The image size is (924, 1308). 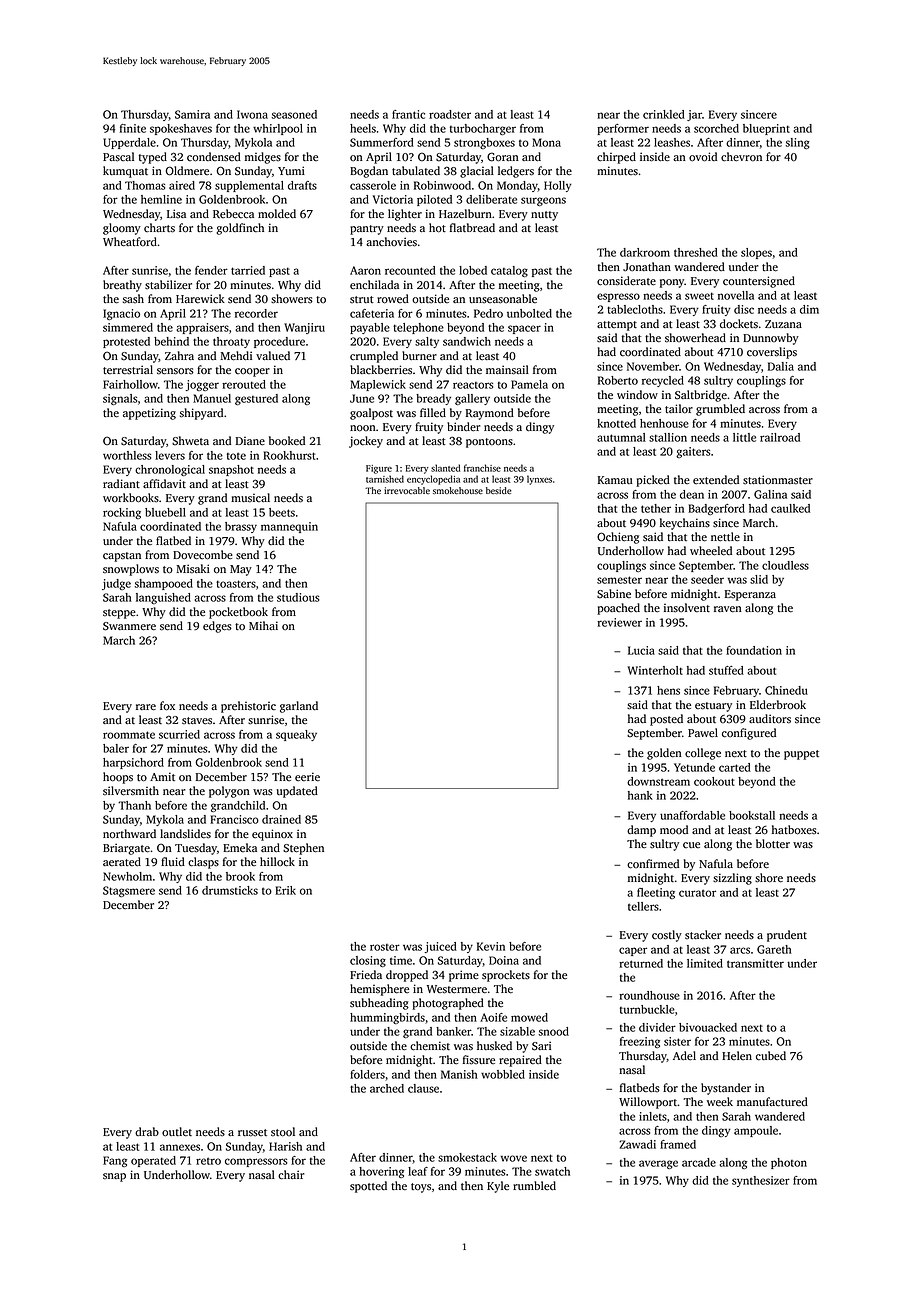 What do you see at coordinates (778, 480) in the screenshot?
I see `stationmaster` at bounding box center [778, 480].
